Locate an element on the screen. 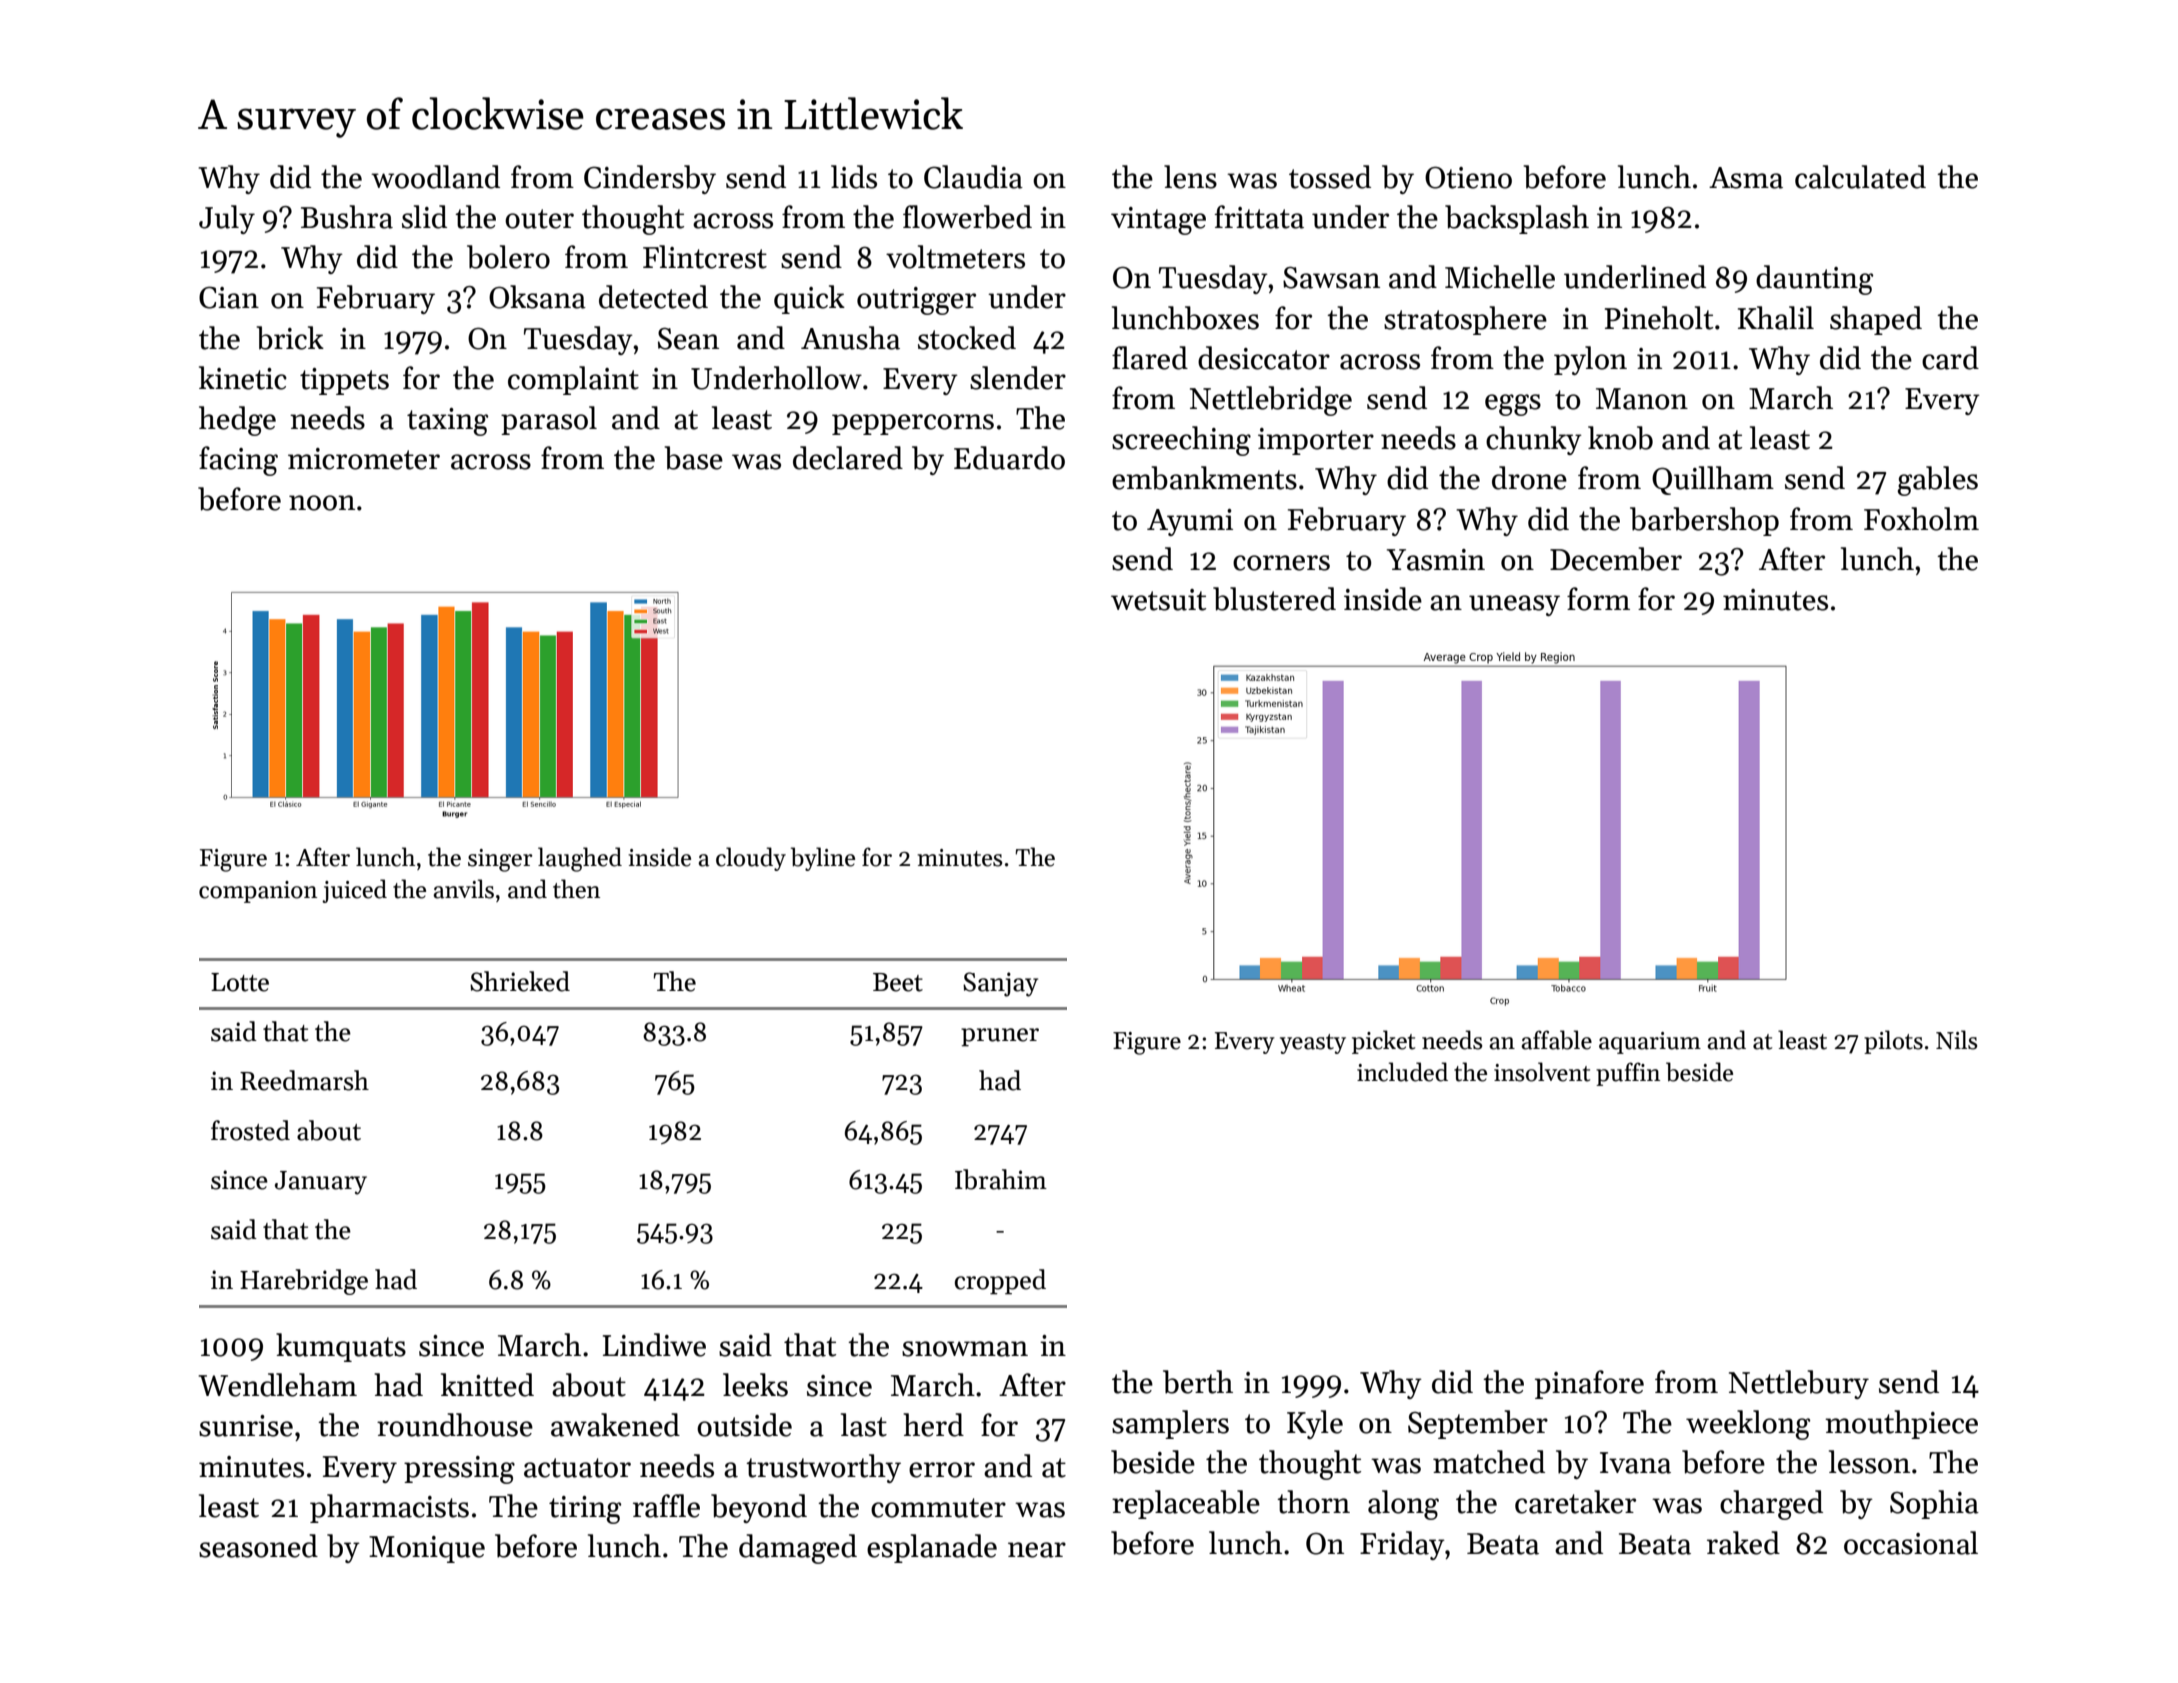 The width and height of the screenshot is (2178, 1683). woodland is located at coordinates (435, 177).
